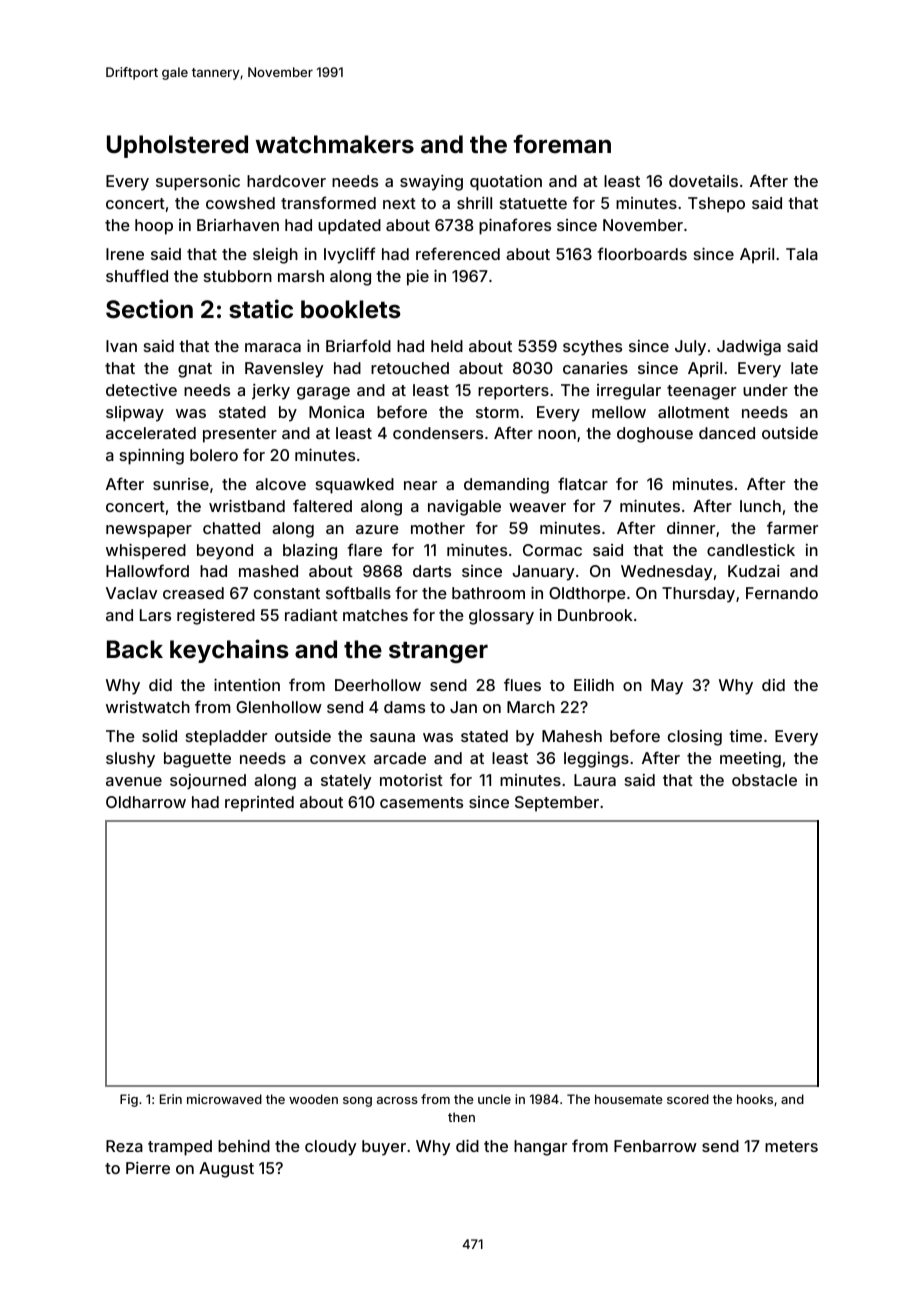 Image resolution: width=924 pixels, height=1314 pixels. What do you see at coordinates (152, 457) in the screenshot?
I see `spinning` at bounding box center [152, 457].
